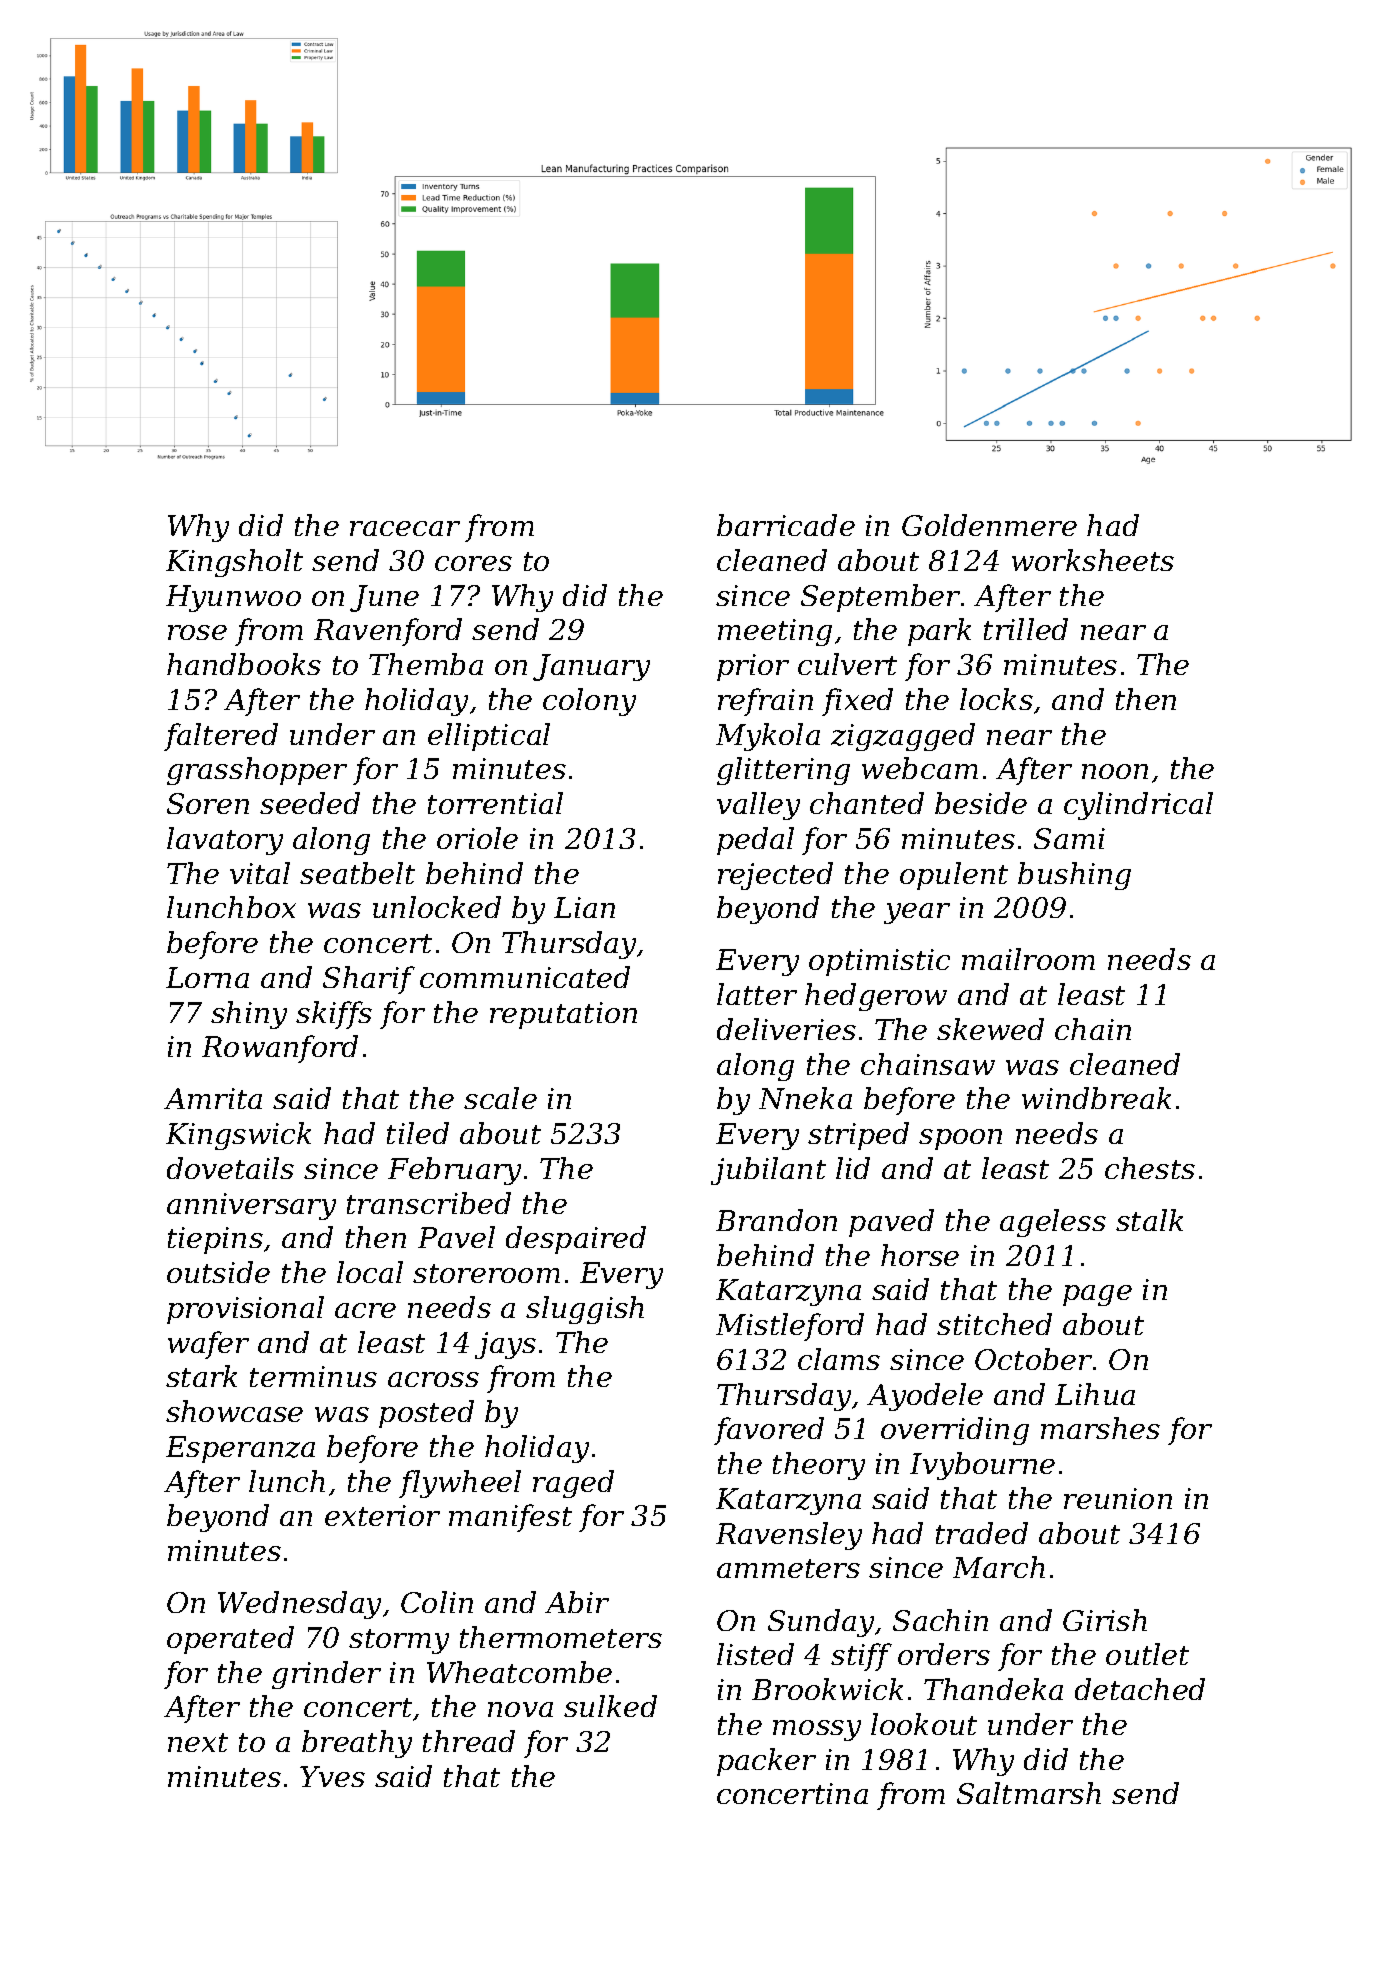 The width and height of the screenshot is (1386, 1969). What do you see at coordinates (230, 1168) in the screenshot?
I see `dovetails` at bounding box center [230, 1168].
